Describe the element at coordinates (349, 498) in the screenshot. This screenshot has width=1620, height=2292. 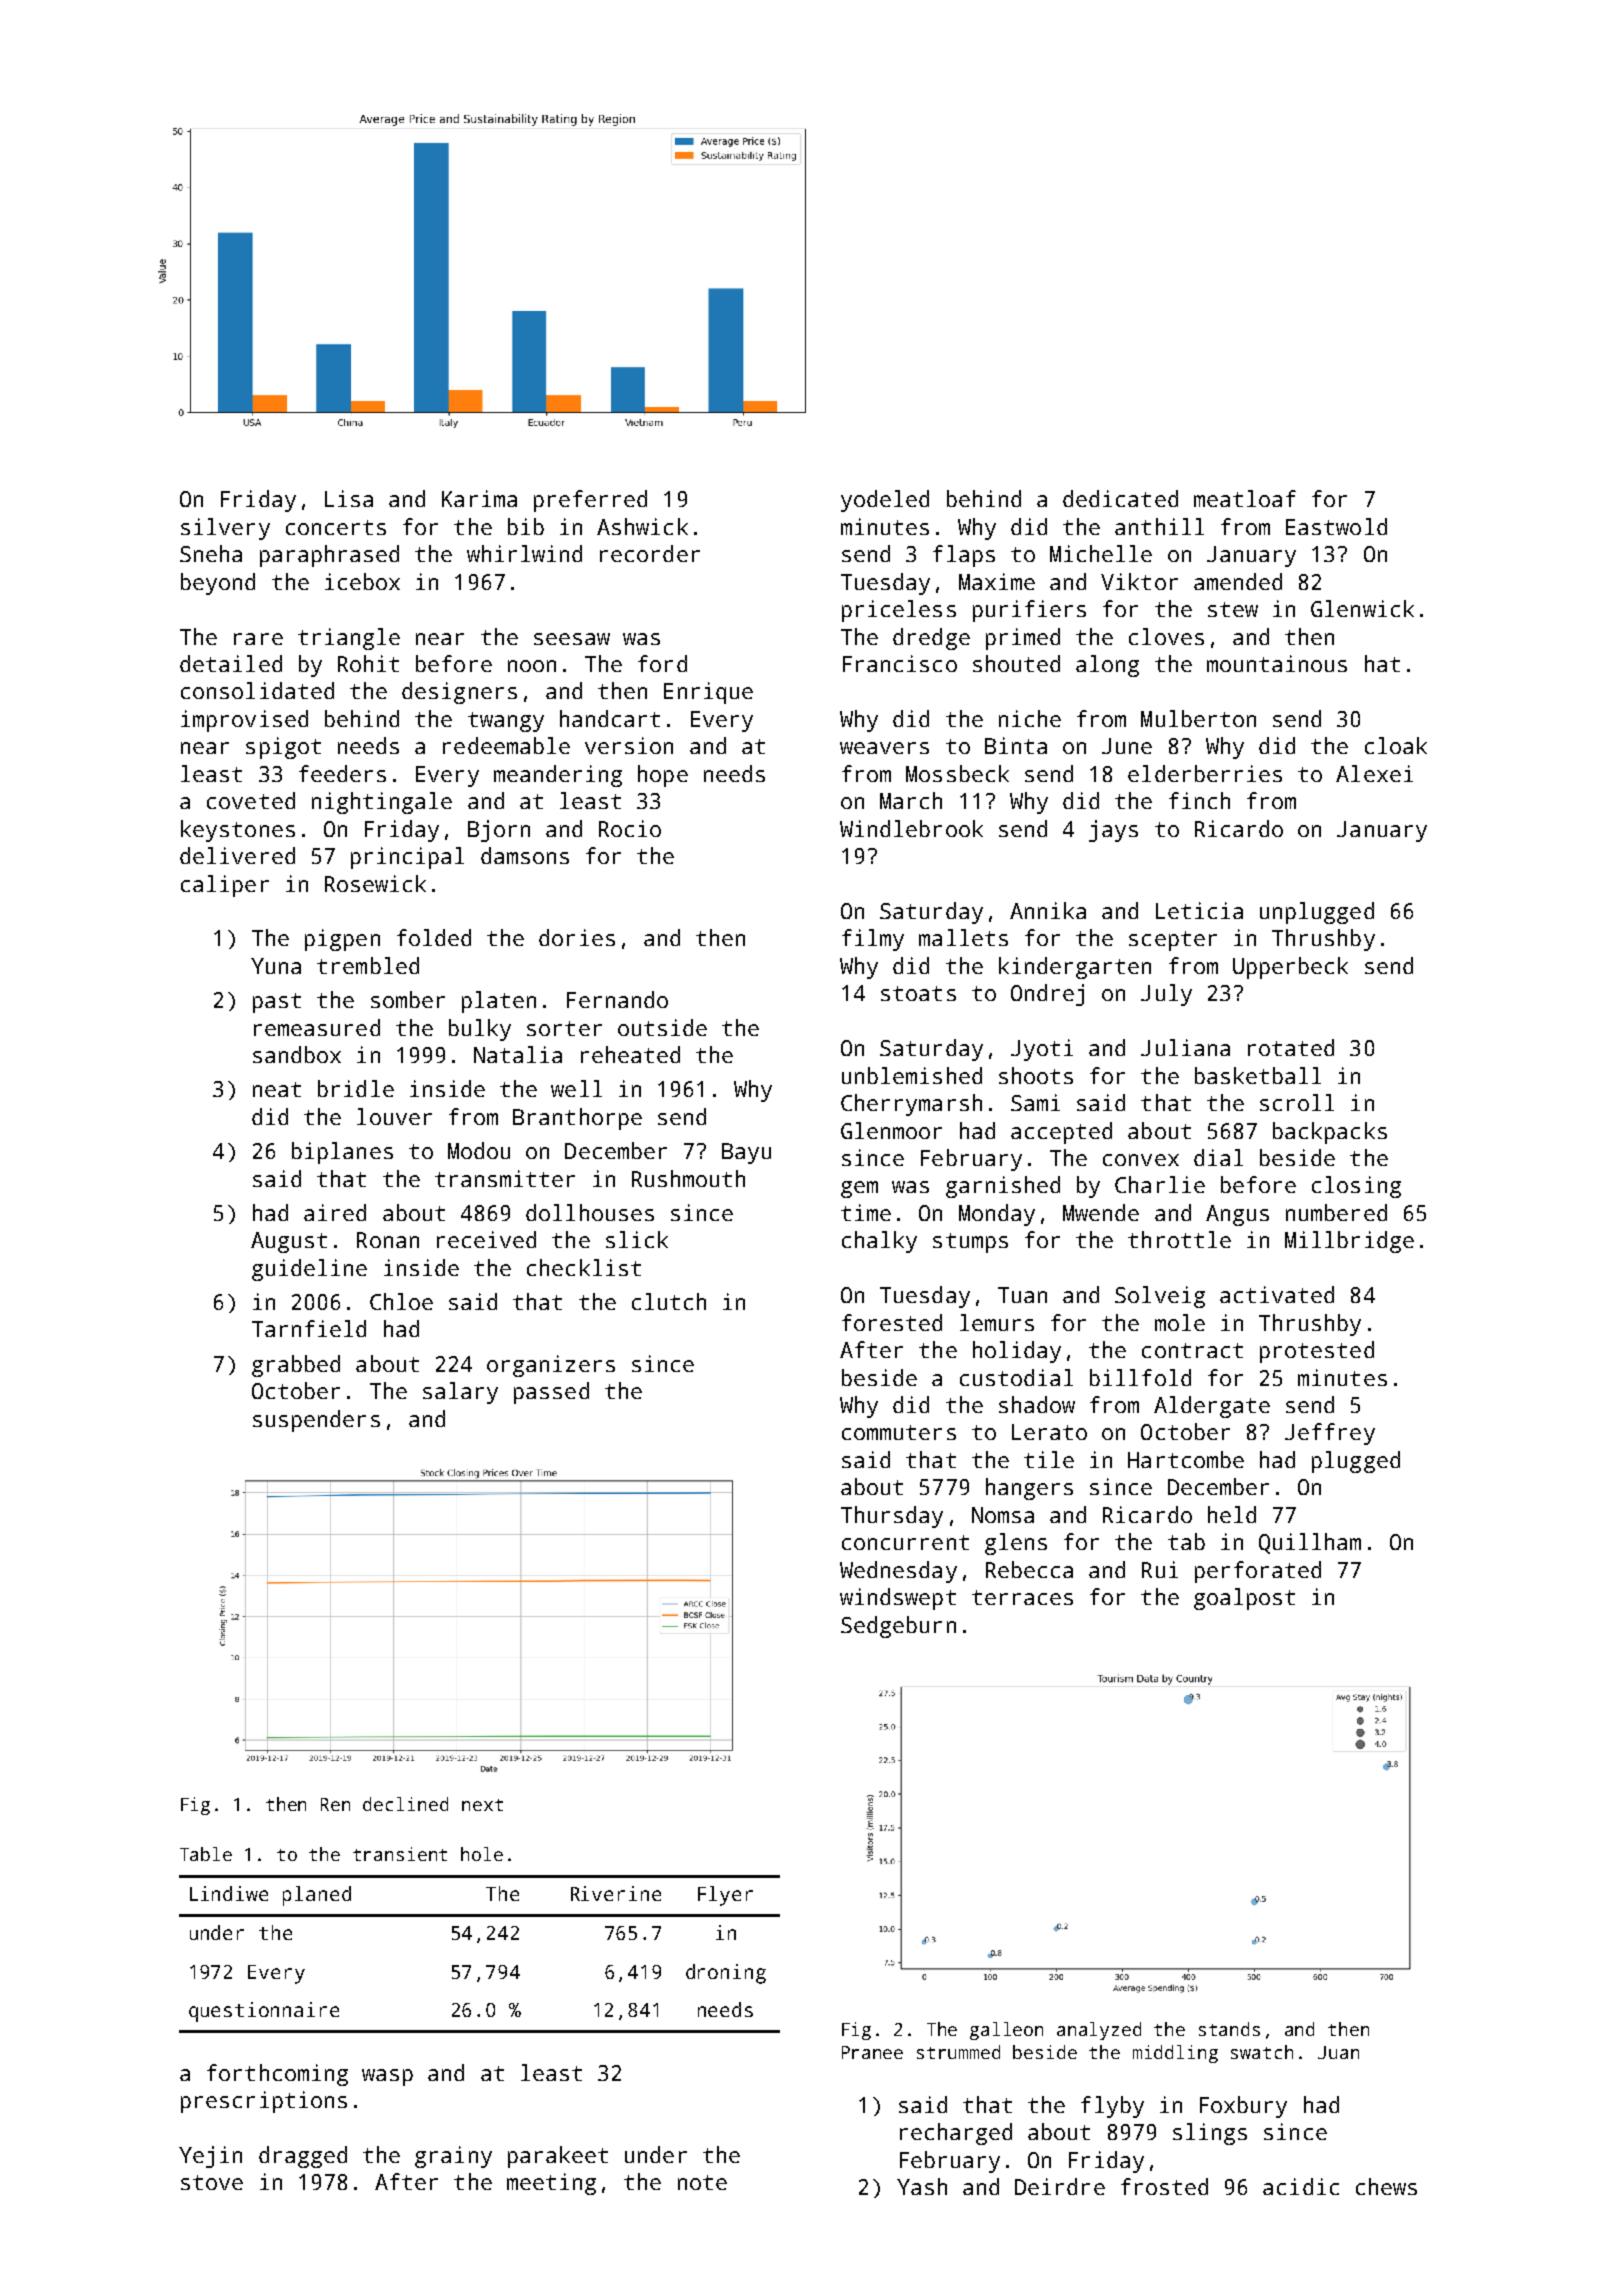
I see `Lisa` at that location.
